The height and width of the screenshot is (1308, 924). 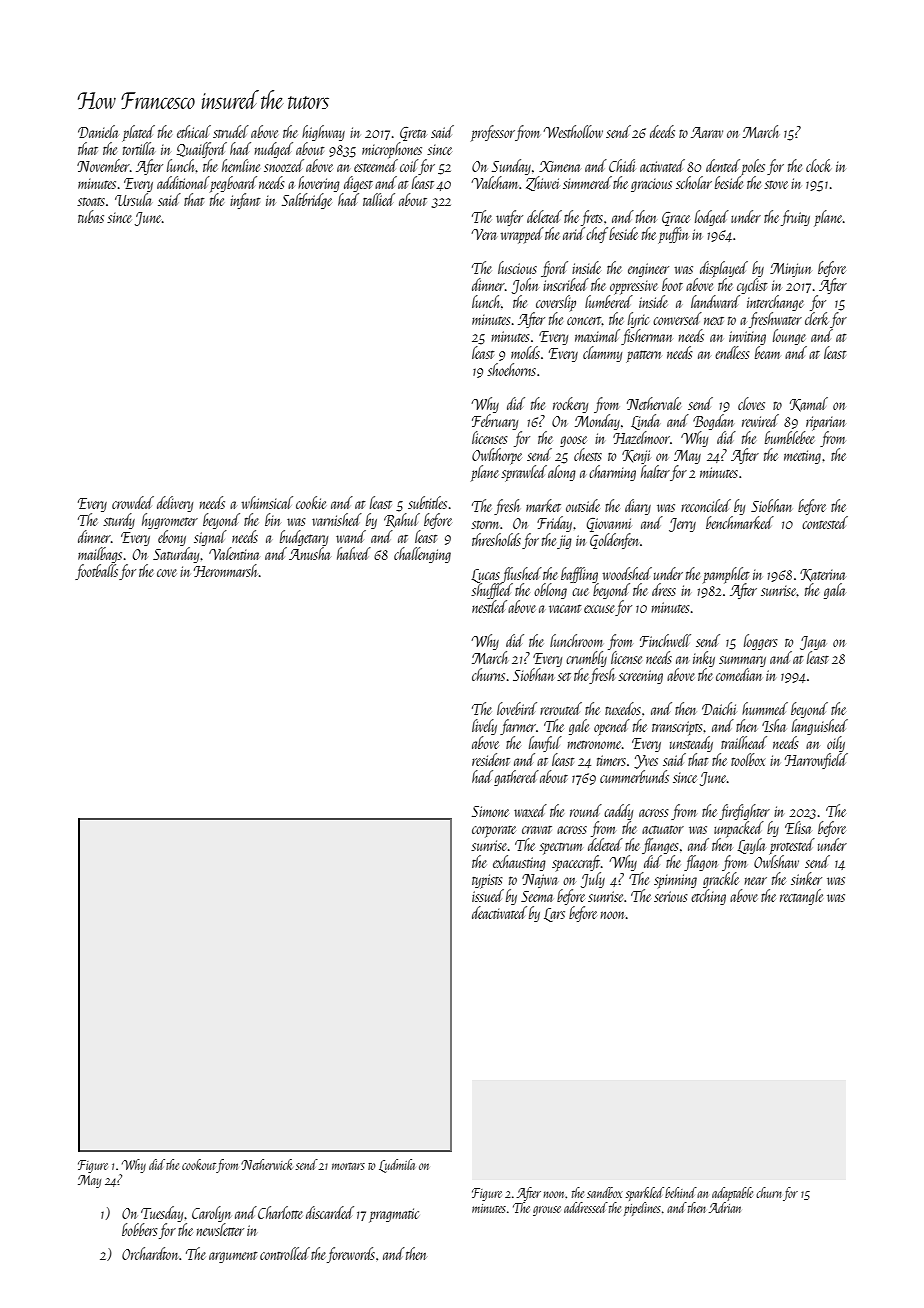 What do you see at coordinates (354, 553) in the screenshot?
I see `halved` at bounding box center [354, 553].
